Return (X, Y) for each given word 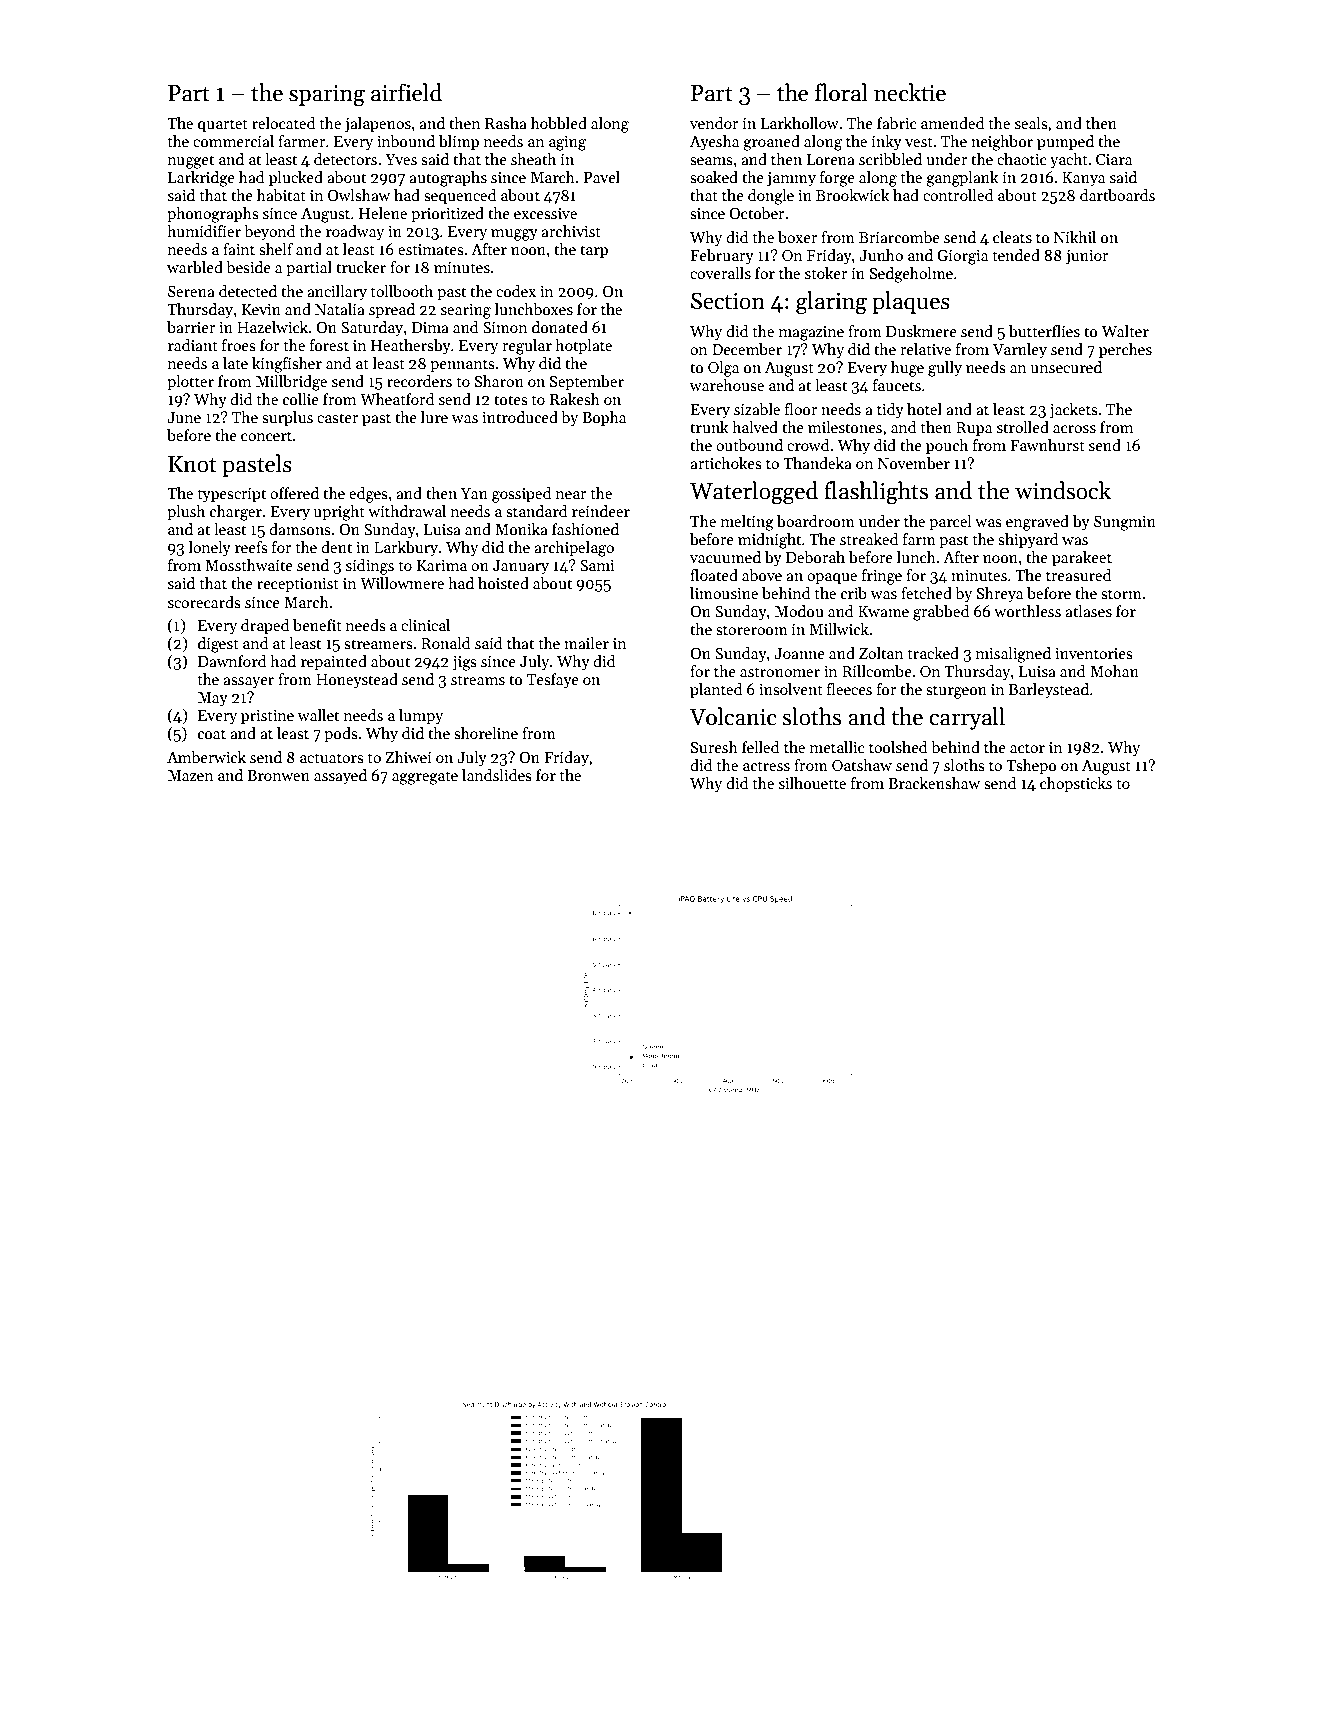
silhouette (812, 783)
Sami (597, 566)
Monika (521, 529)
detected (248, 291)
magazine (811, 333)
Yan (474, 493)
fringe (882, 577)
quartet (223, 125)
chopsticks (1076, 784)
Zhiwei (408, 757)
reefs (251, 547)
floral (841, 92)
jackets (1073, 411)
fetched (926, 593)
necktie (910, 92)
